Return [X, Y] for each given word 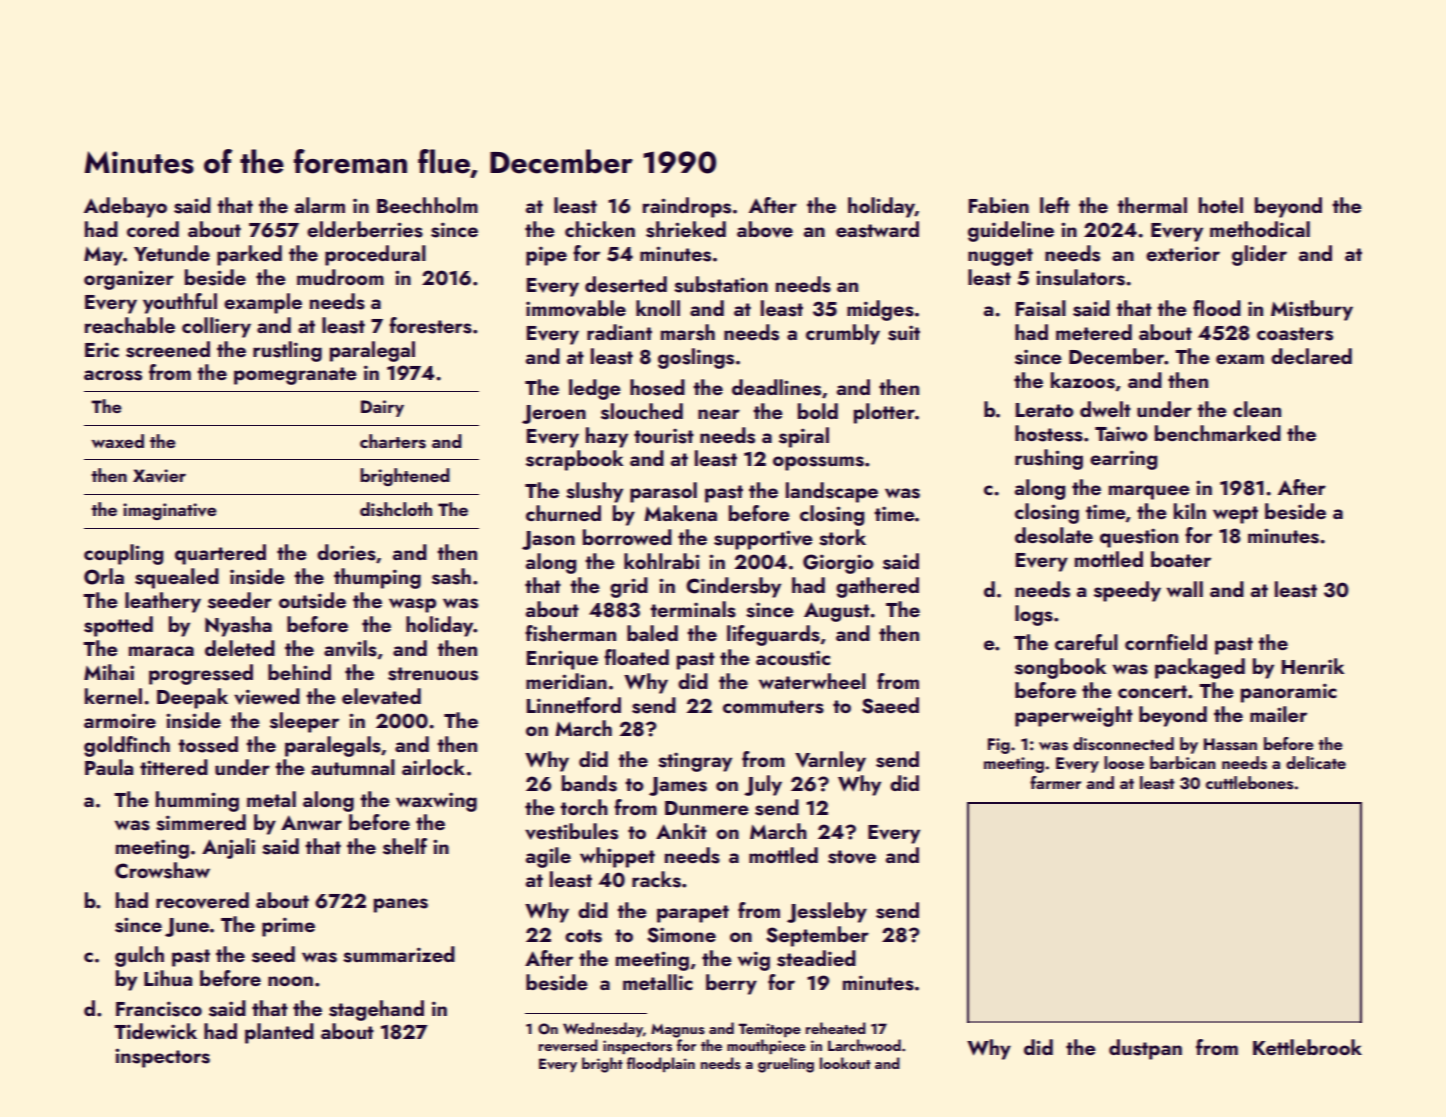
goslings [696, 358]
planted [279, 1033]
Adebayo [125, 207]
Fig [999, 746]
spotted [118, 626]
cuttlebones [1249, 783]
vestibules [571, 831]
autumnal [353, 767]
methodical [1260, 229]
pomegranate [295, 376]
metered [1094, 332]
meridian [566, 681]
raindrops [687, 207]
